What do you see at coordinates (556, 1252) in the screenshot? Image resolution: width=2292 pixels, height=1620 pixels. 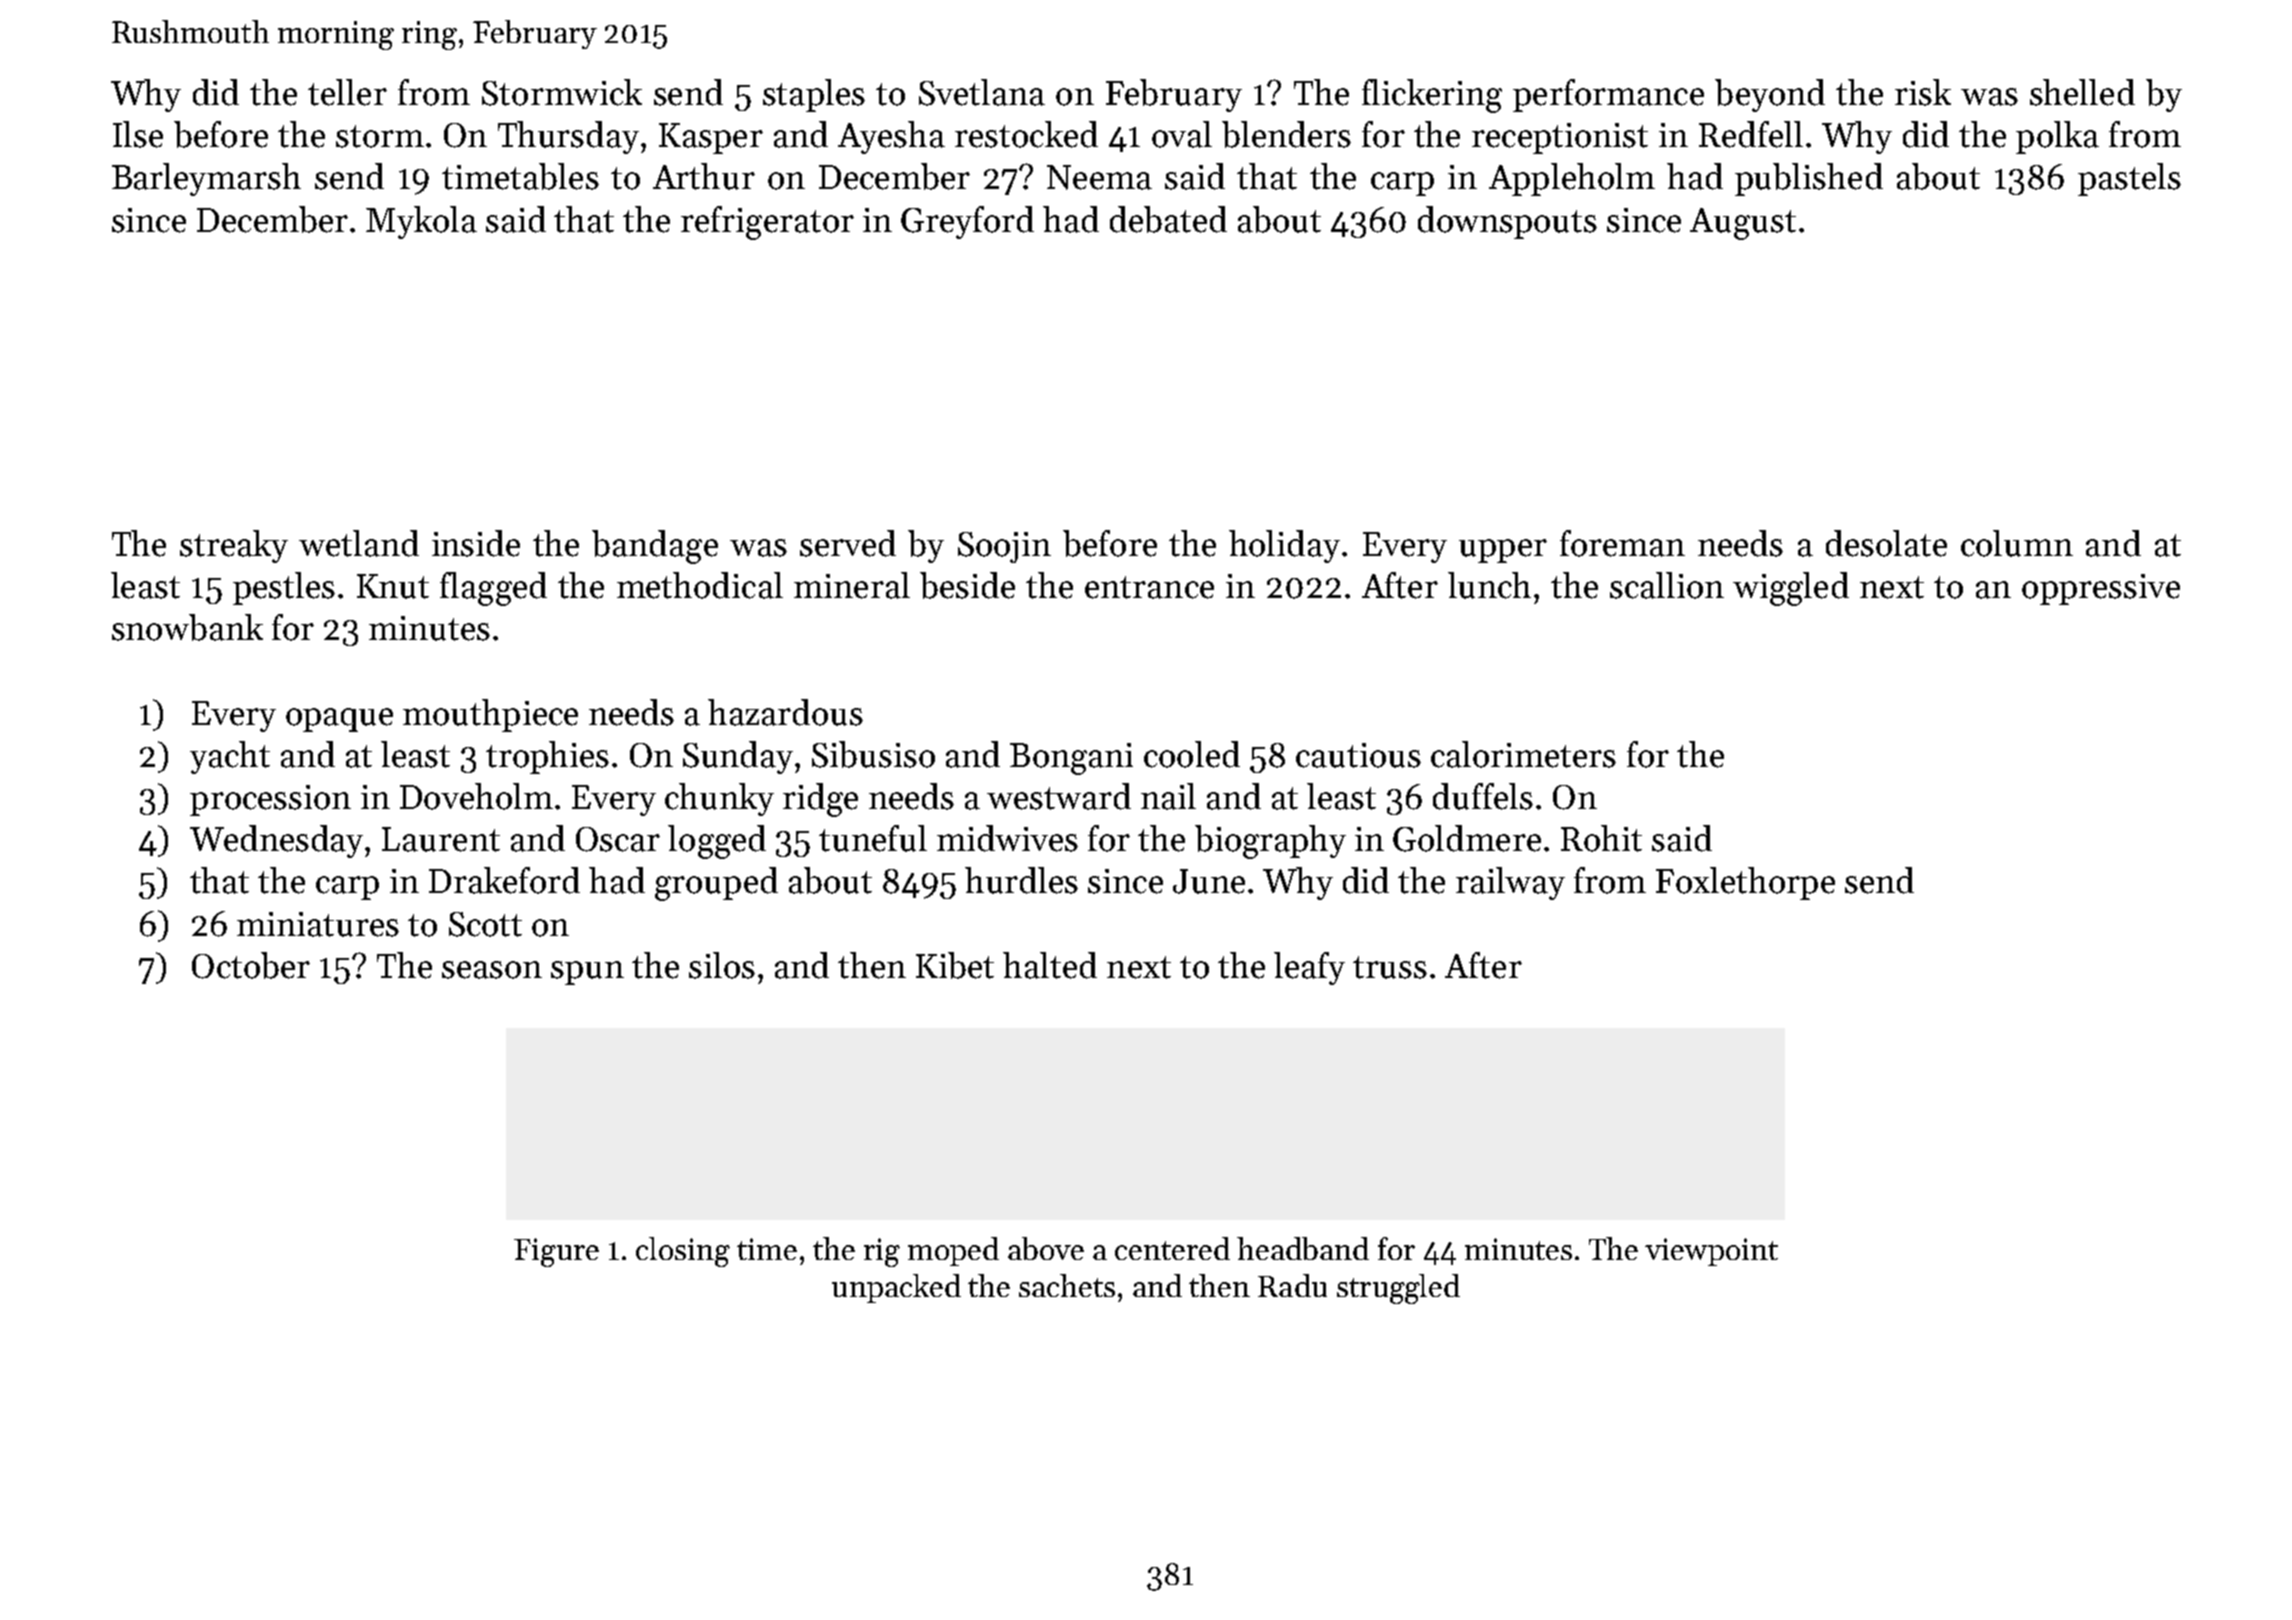 I see `Figure` at bounding box center [556, 1252].
